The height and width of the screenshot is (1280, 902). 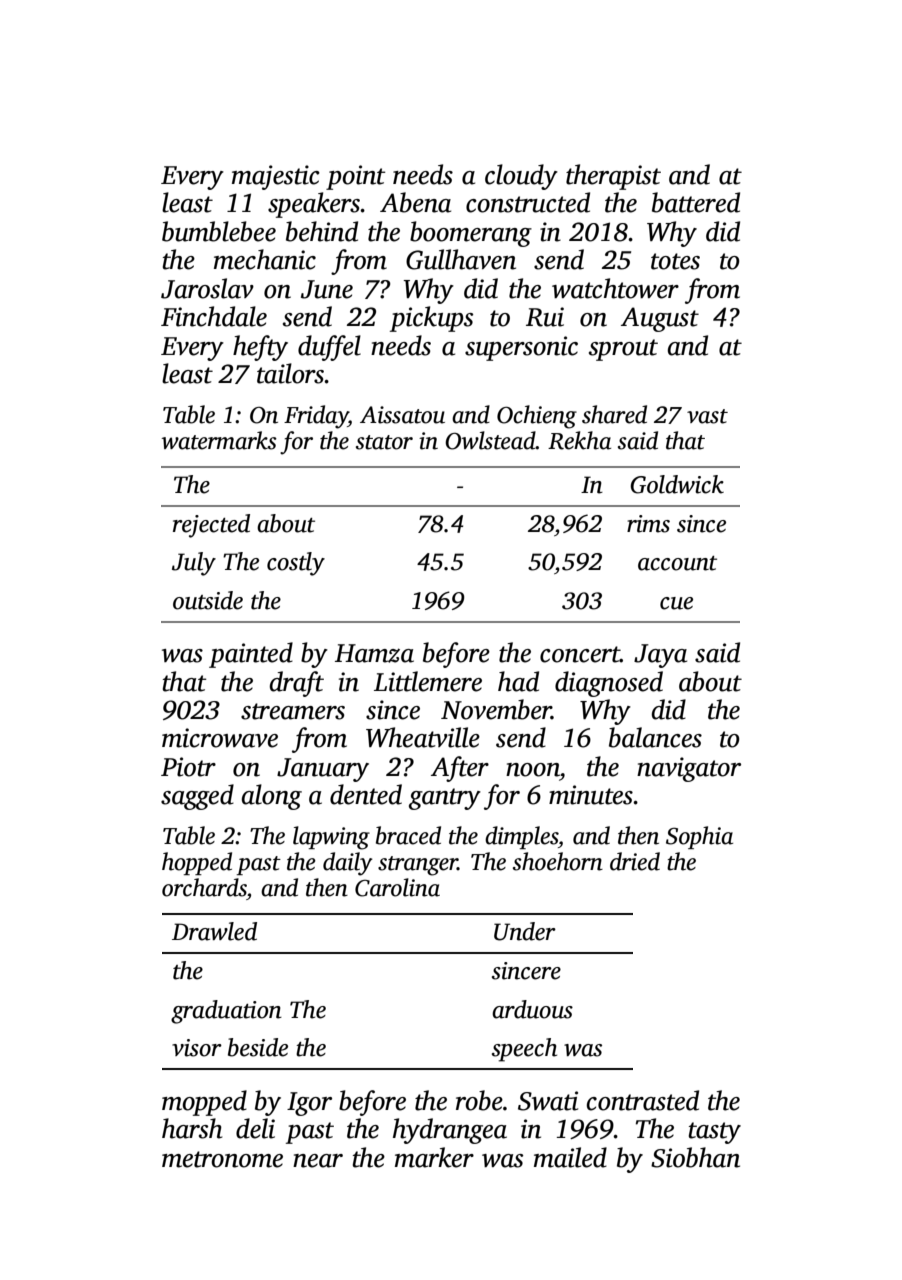 I want to click on hydrangea, so click(x=450, y=1131).
